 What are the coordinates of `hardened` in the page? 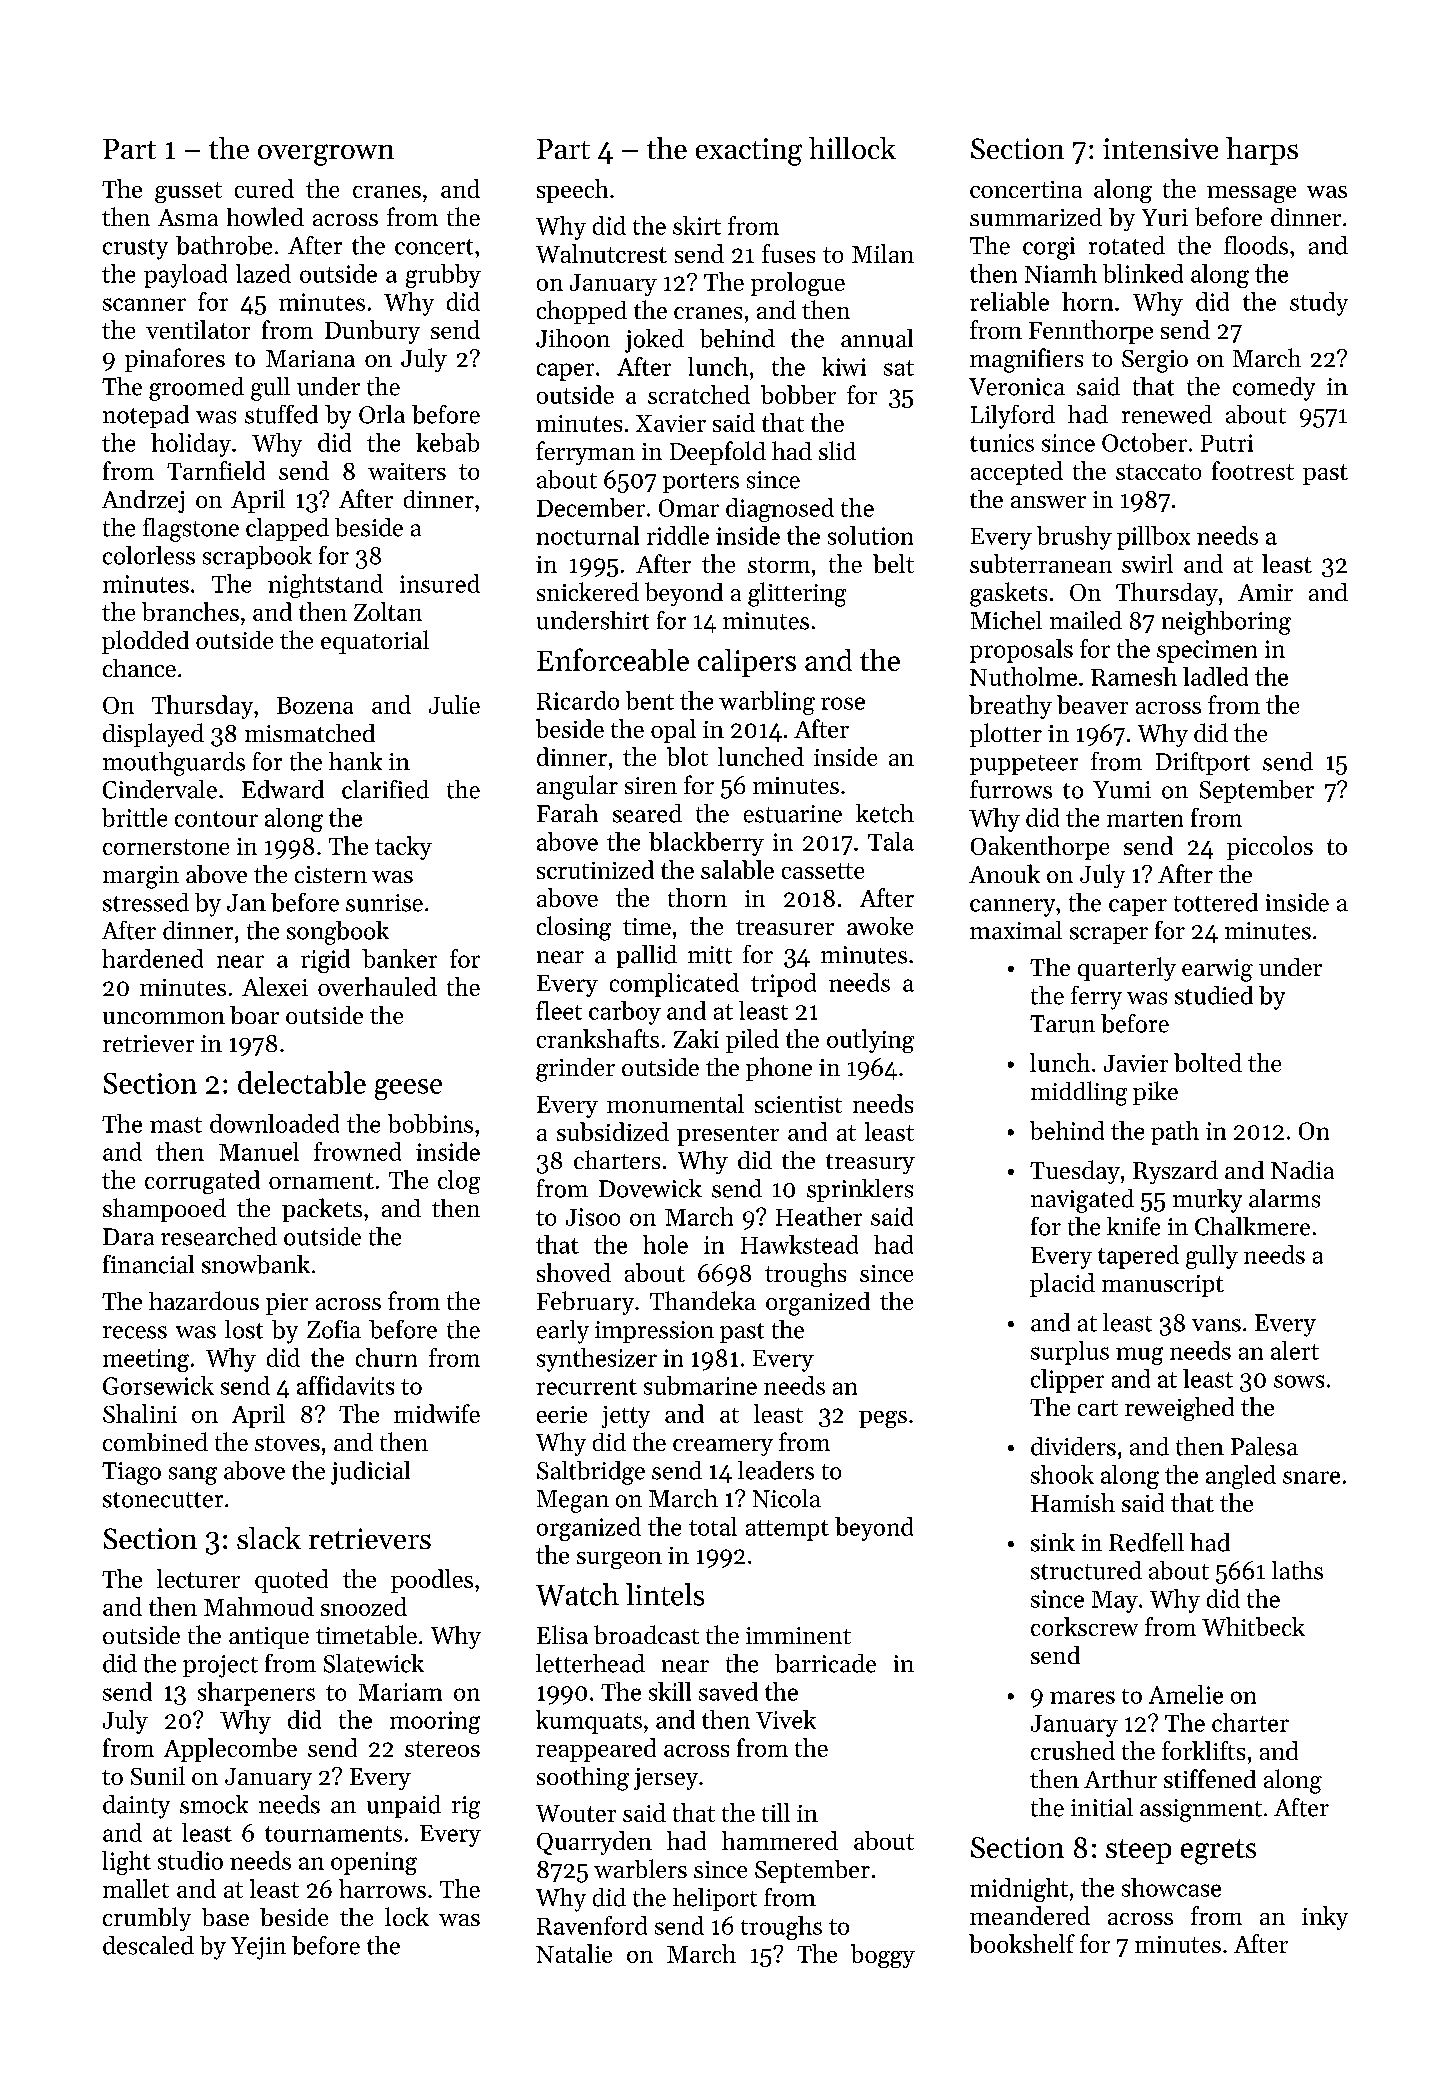 It's located at (152, 958).
